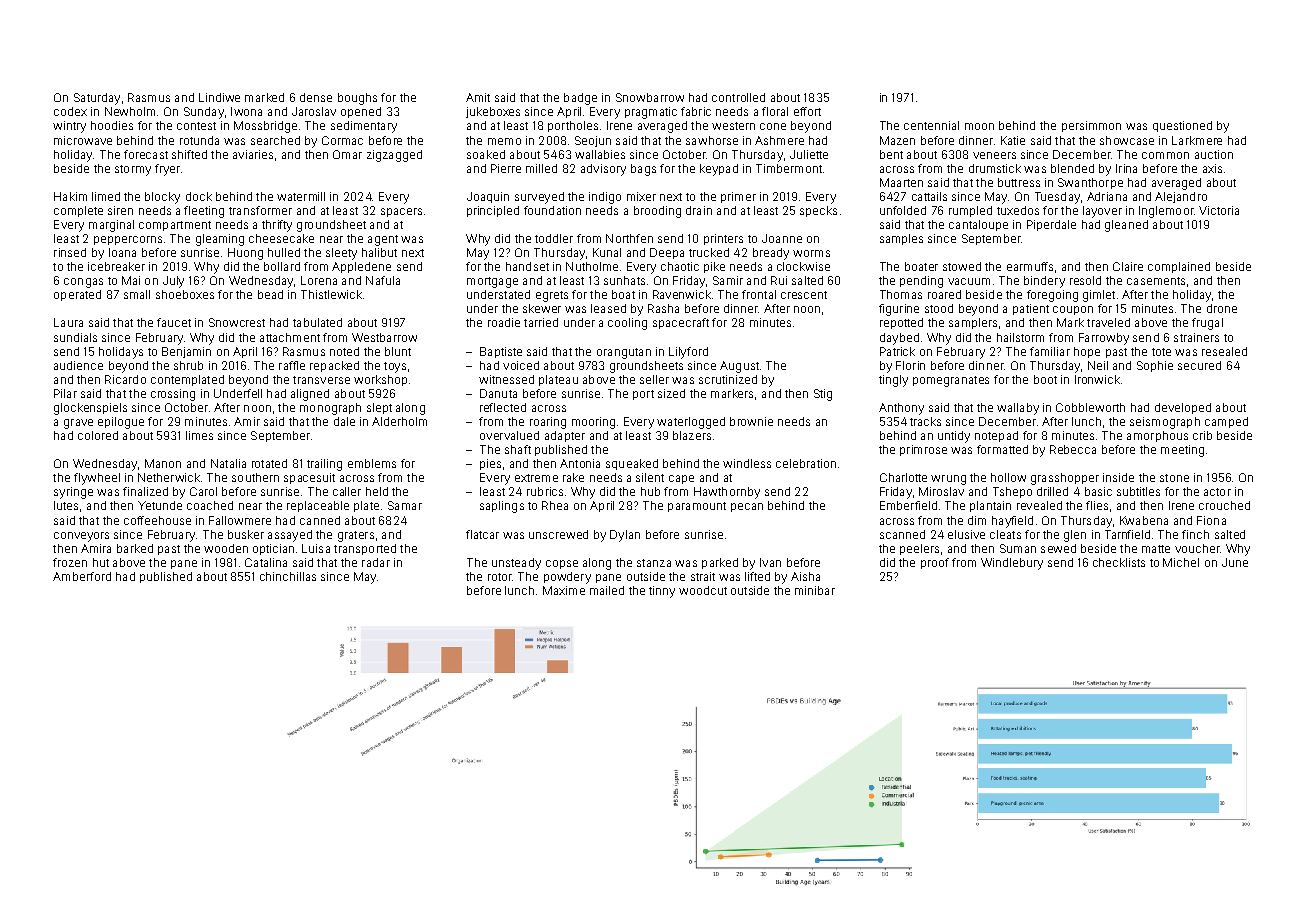 The width and height of the screenshot is (1308, 924). Describe the element at coordinates (897, 351) in the screenshot. I see `Patrick` at that location.
